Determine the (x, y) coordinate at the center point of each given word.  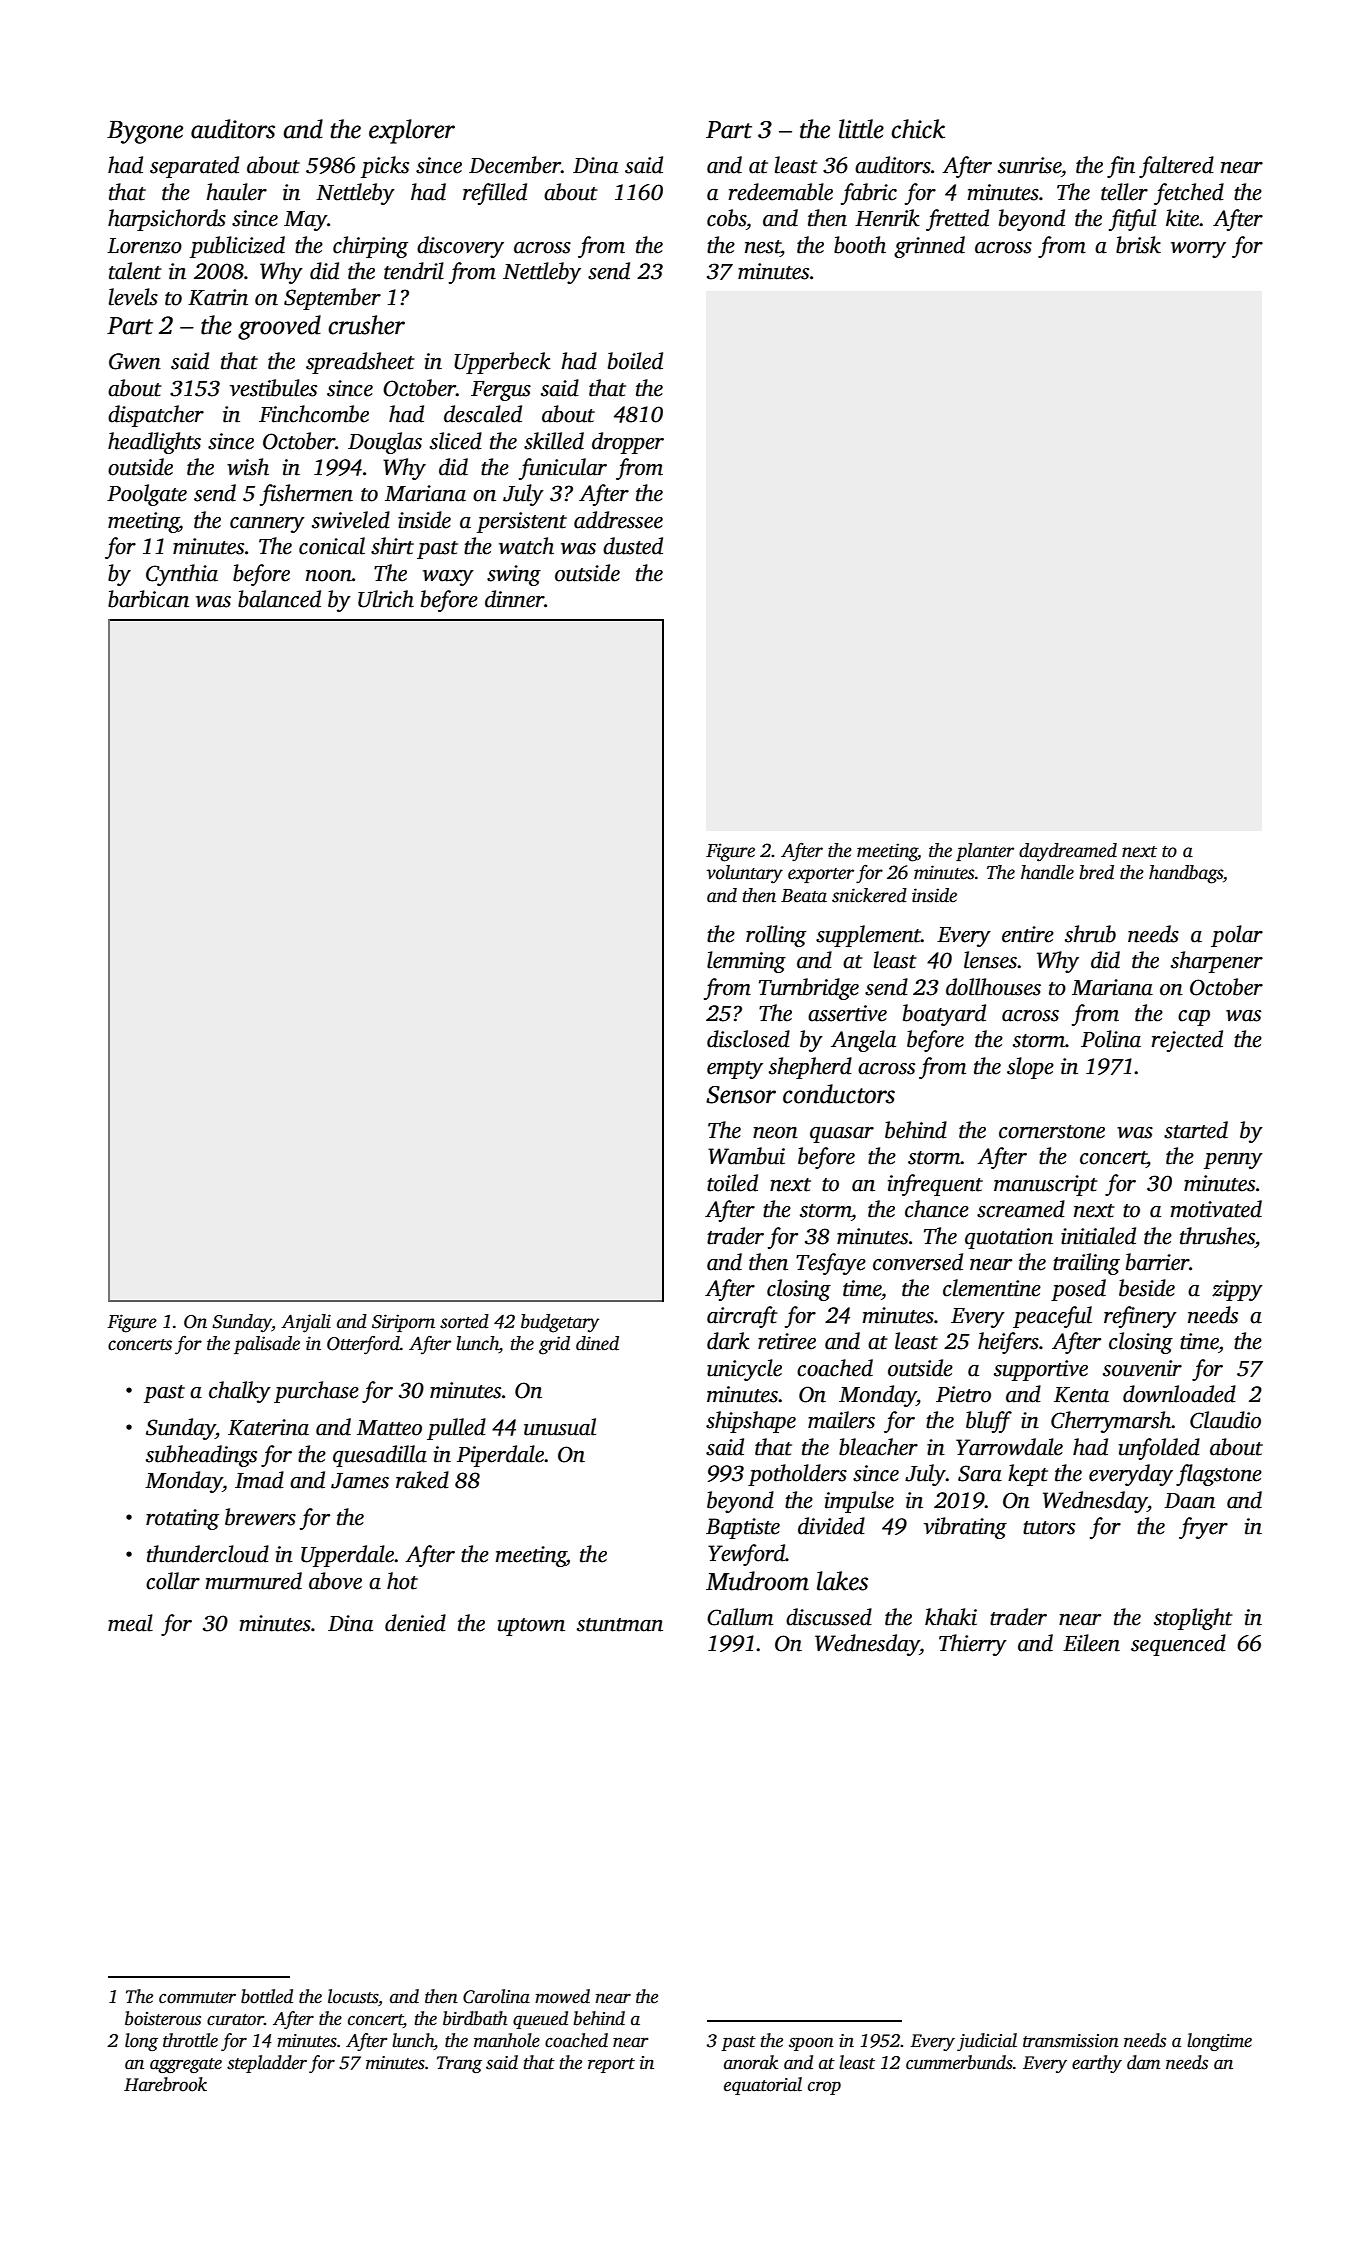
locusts (353, 1996)
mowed (562, 1996)
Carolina (496, 1996)
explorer (412, 131)
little (861, 129)
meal (130, 1623)
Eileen (1091, 1643)
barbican (148, 599)
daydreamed (1068, 852)
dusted (633, 546)
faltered (1176, 167)
